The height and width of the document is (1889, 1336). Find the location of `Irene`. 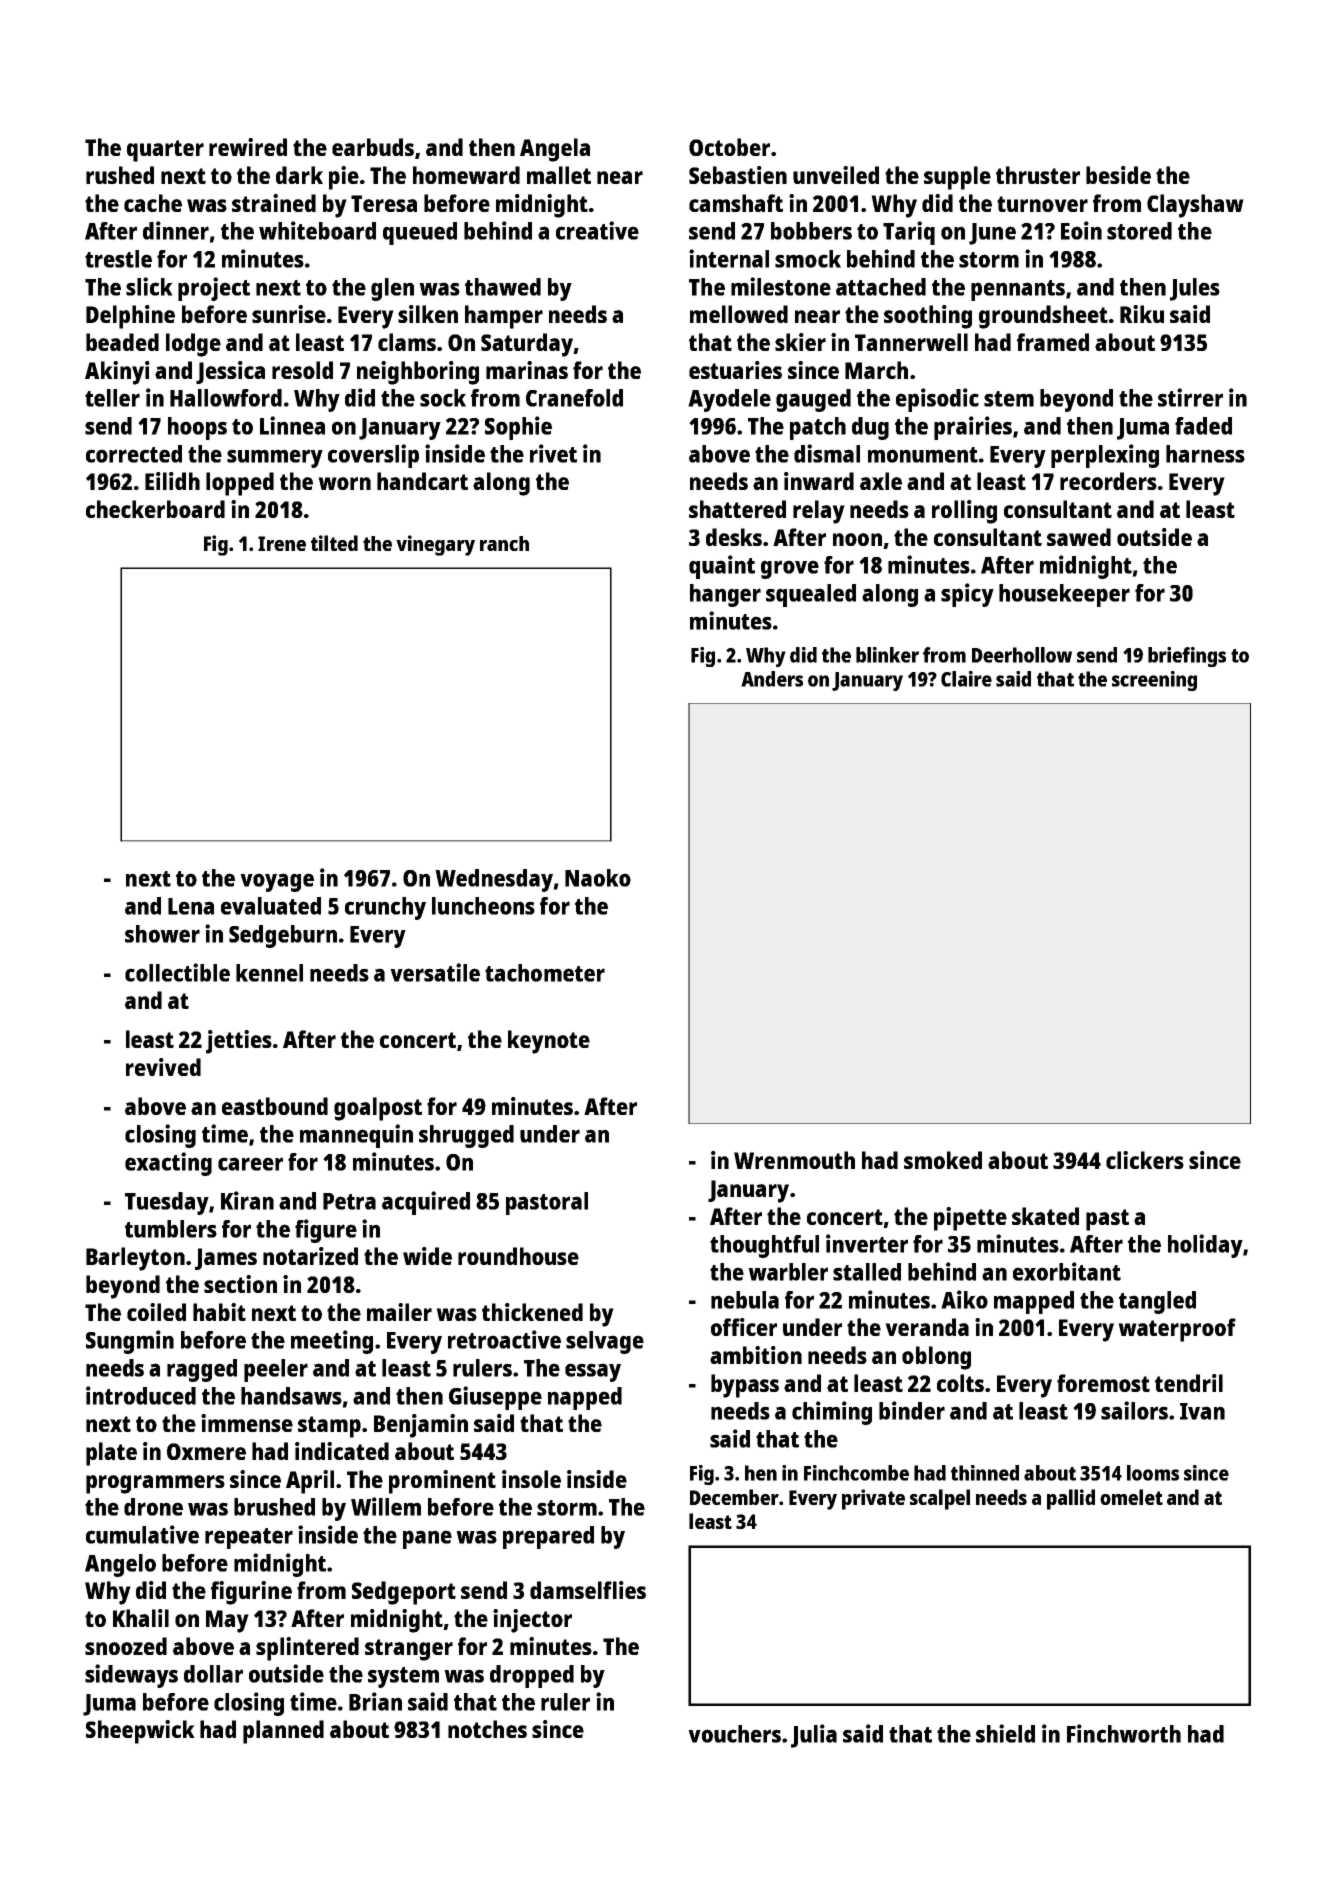

Irene is located at coordinates (282, 543).
